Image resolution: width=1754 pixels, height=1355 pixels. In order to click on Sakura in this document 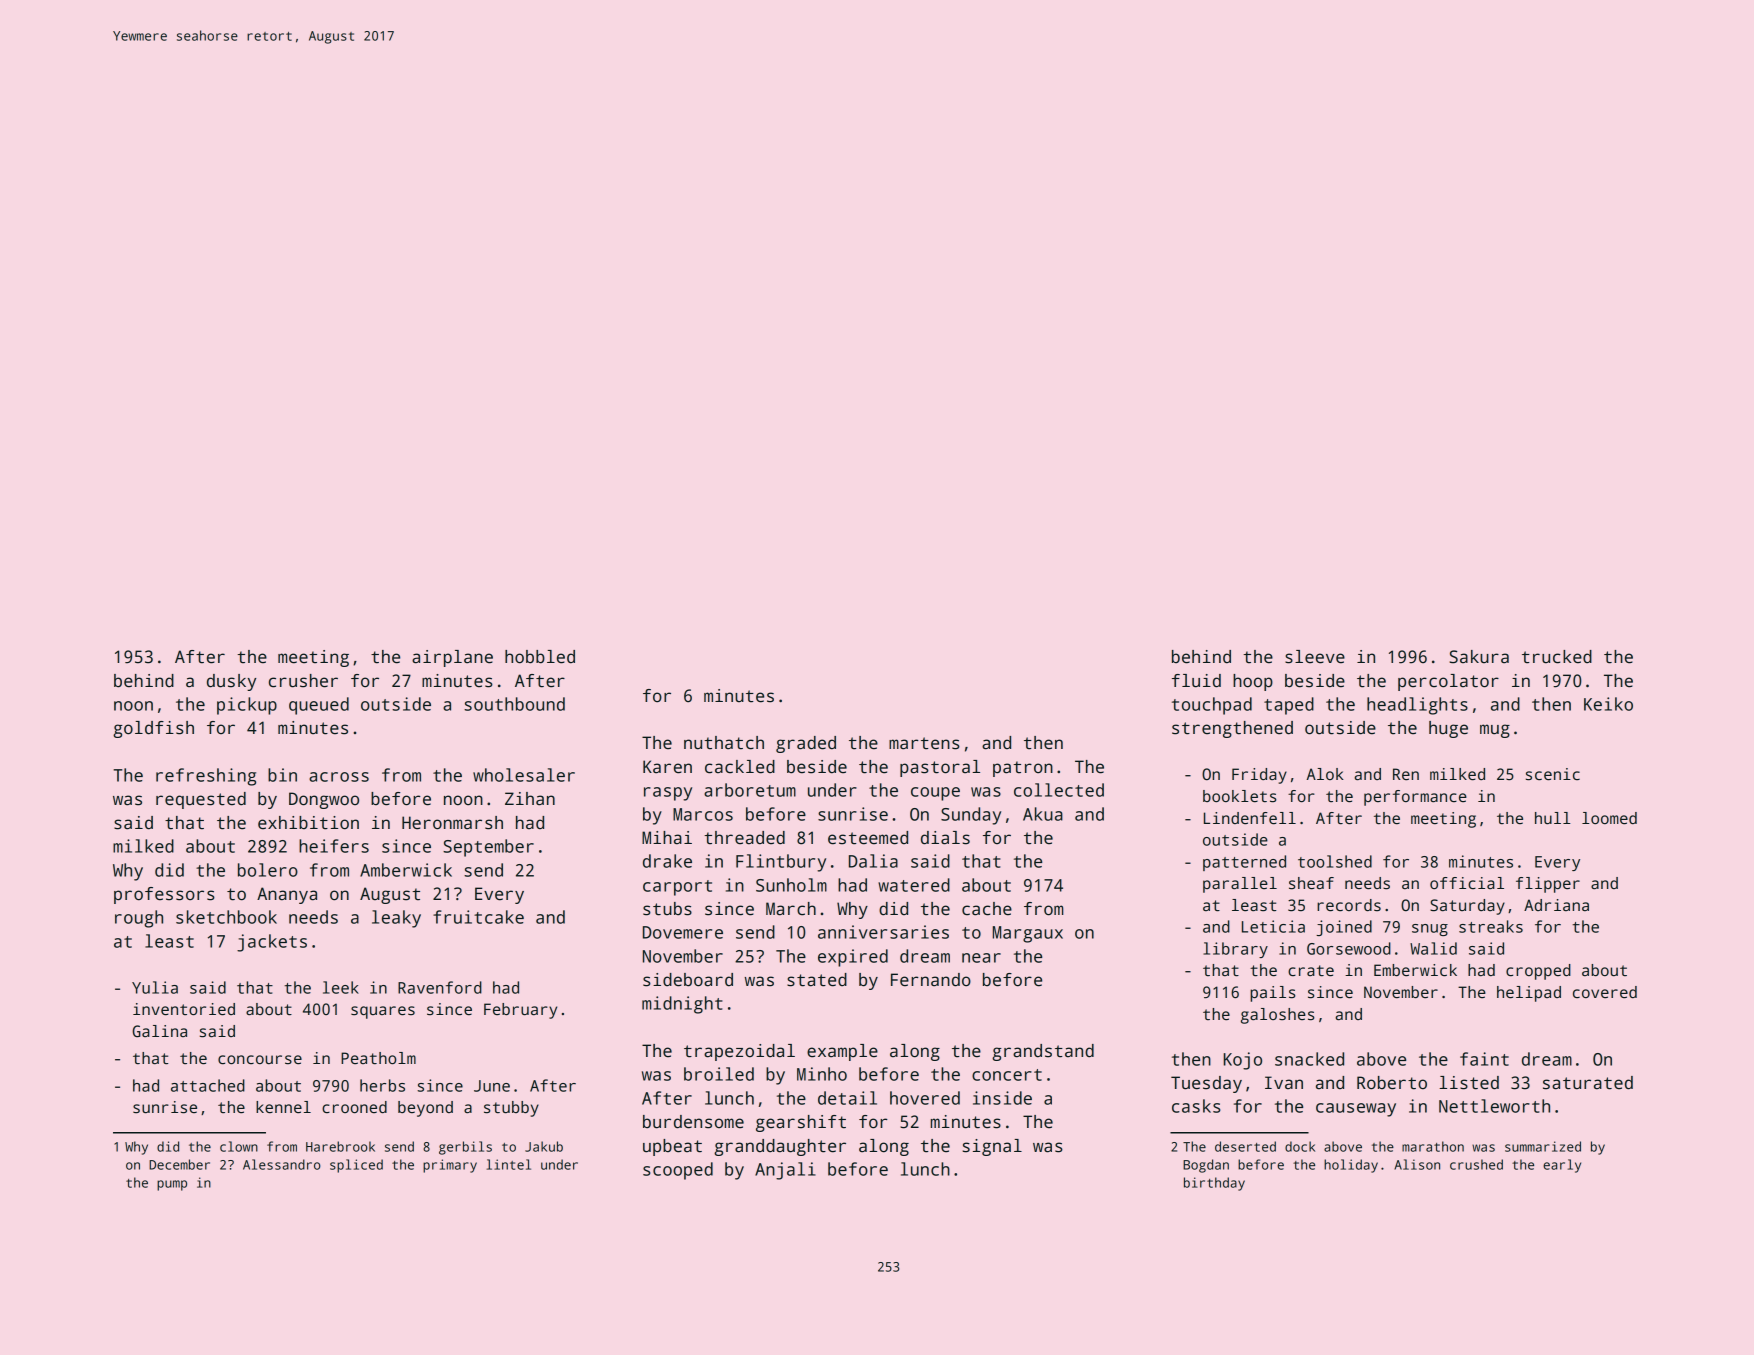, I will do `click(1479, 657)`.
